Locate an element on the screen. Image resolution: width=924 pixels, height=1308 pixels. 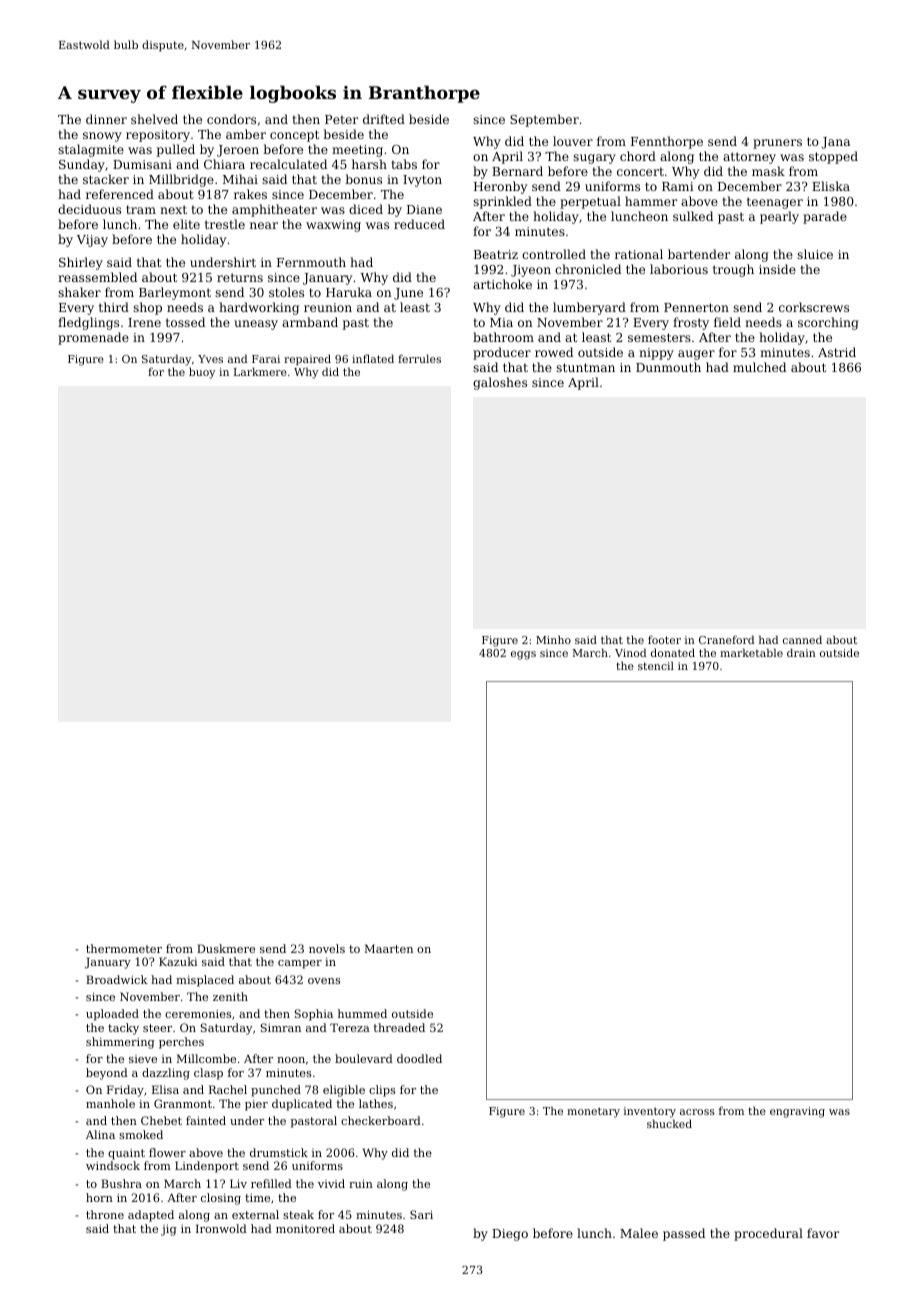
Alina is located at coordinates (100, 1134).
